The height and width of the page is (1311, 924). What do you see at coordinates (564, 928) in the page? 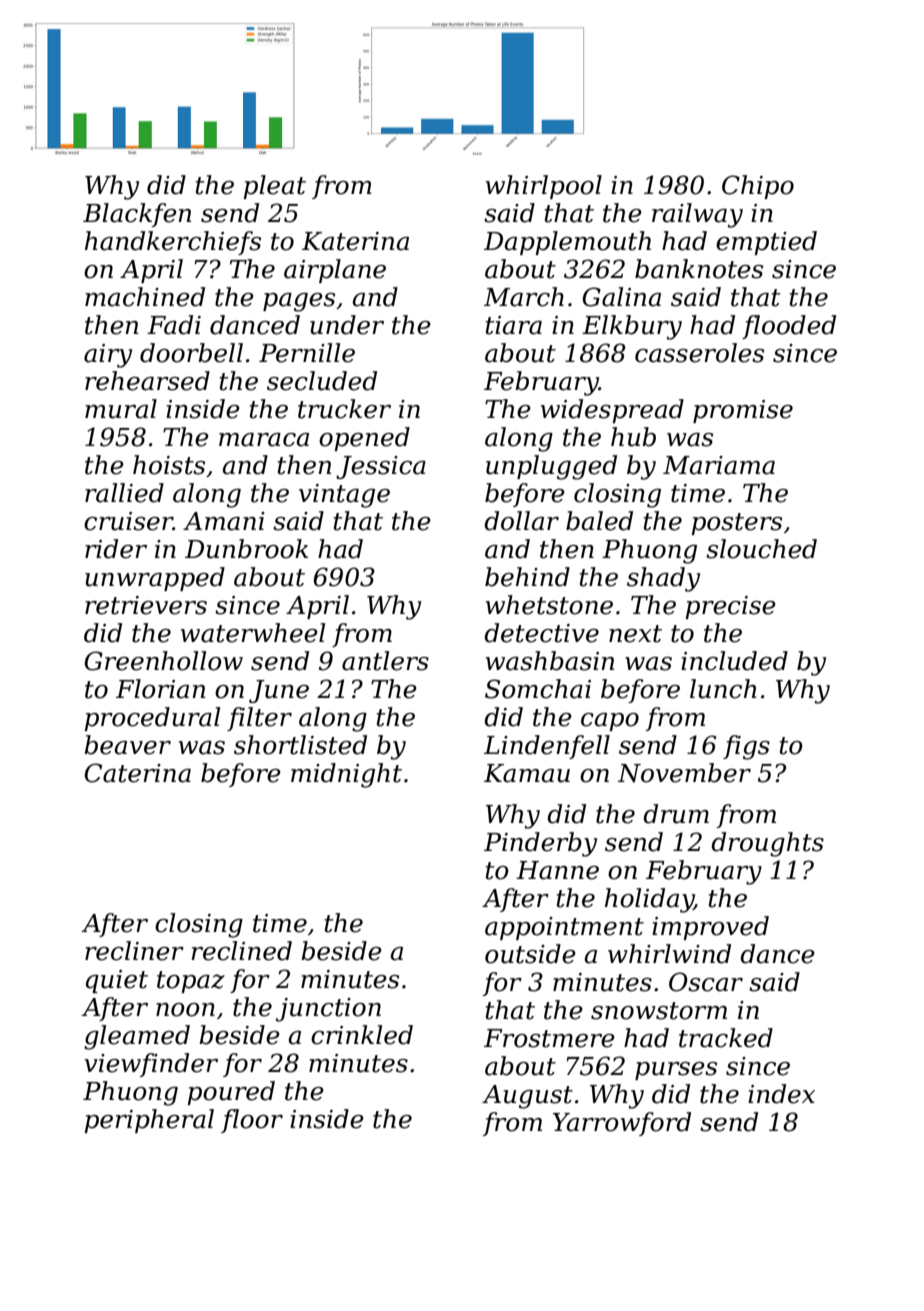
I see `appointment` at bounding box center [564, 928].
